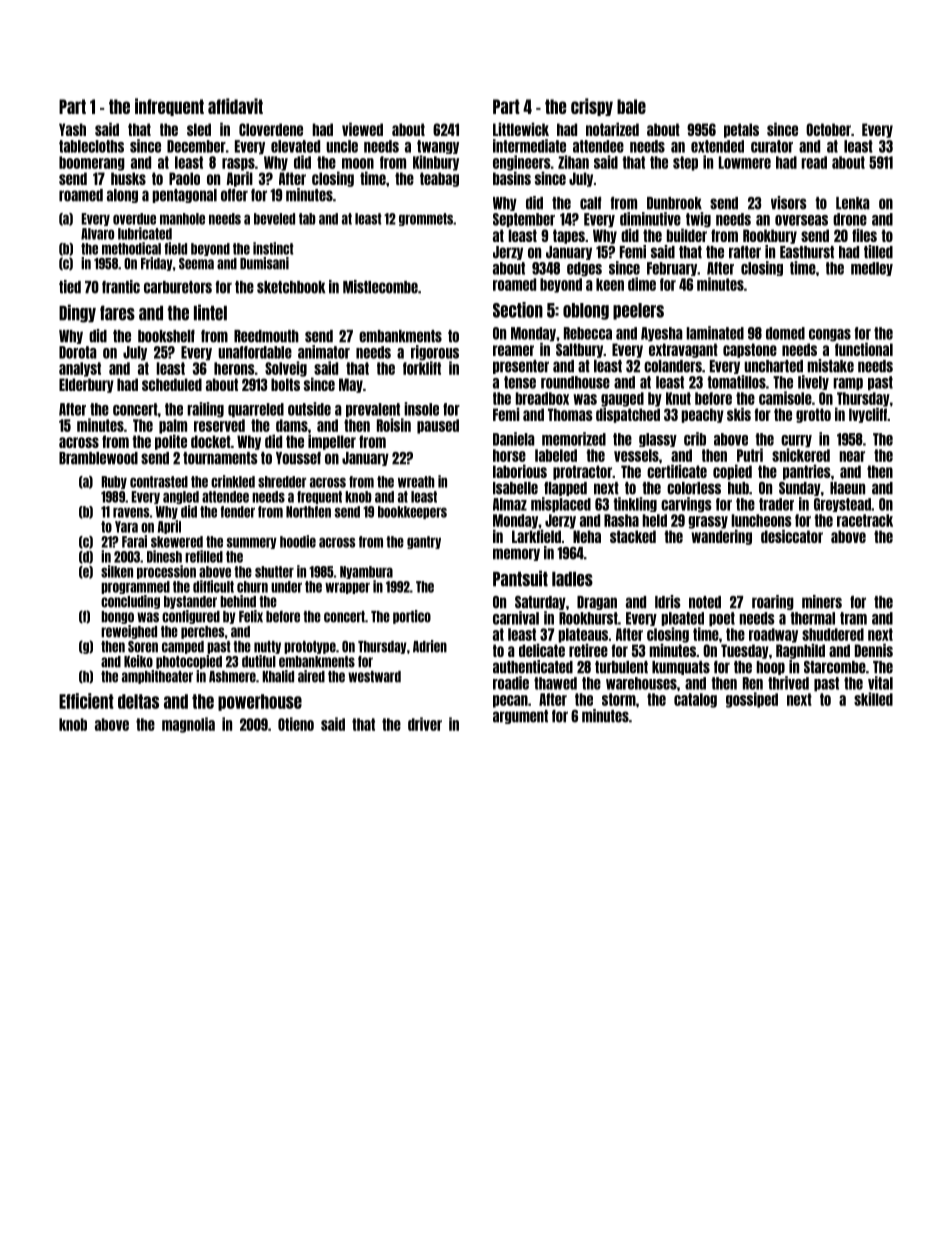 This screenshot has width=952, height=1233. What do you see at coordinates (631, 106) in the screenshot?
I see `bale` at bounding box center [631, 106].
